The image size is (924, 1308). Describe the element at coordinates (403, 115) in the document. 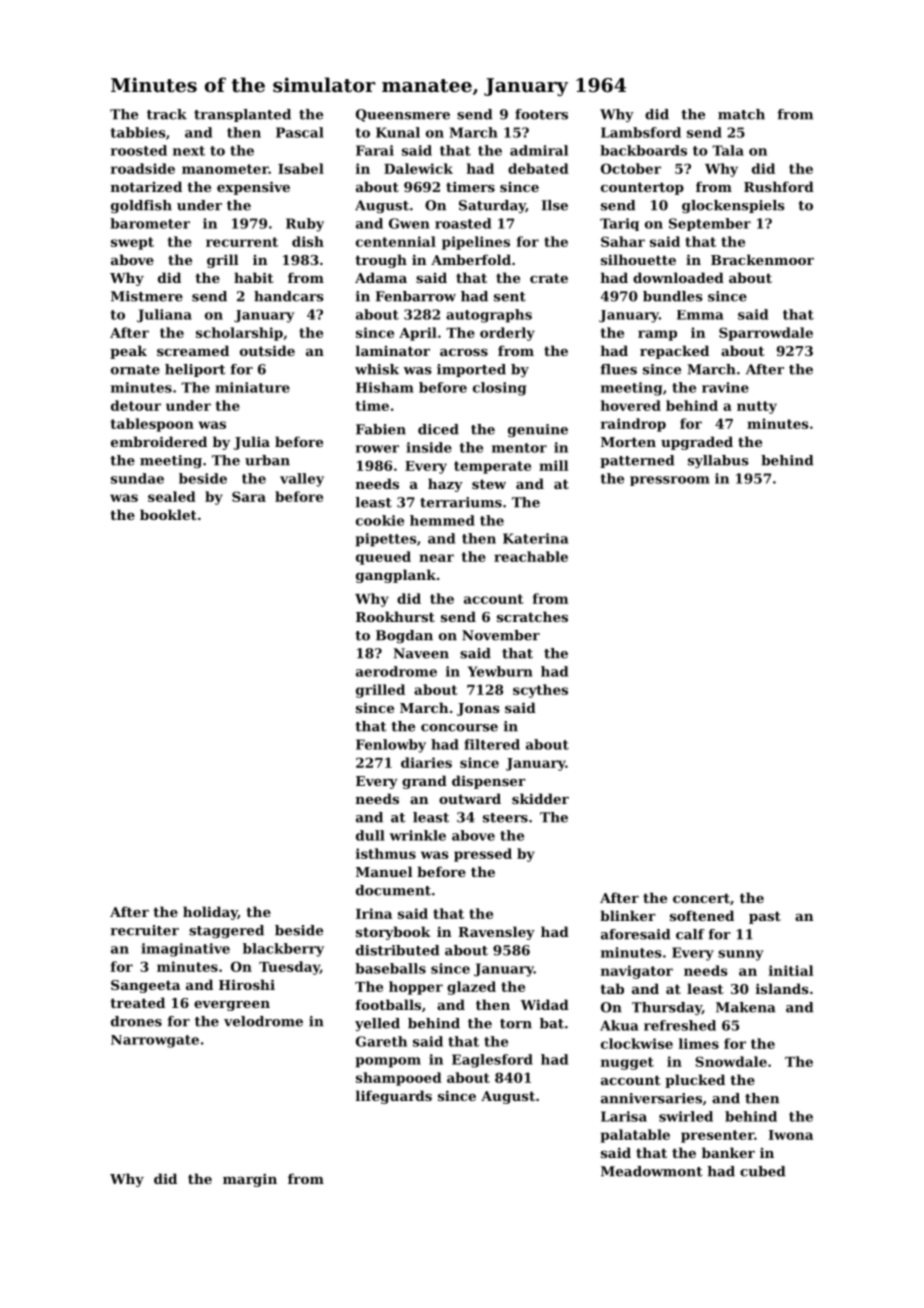

I see `Queensmere` at that location.
